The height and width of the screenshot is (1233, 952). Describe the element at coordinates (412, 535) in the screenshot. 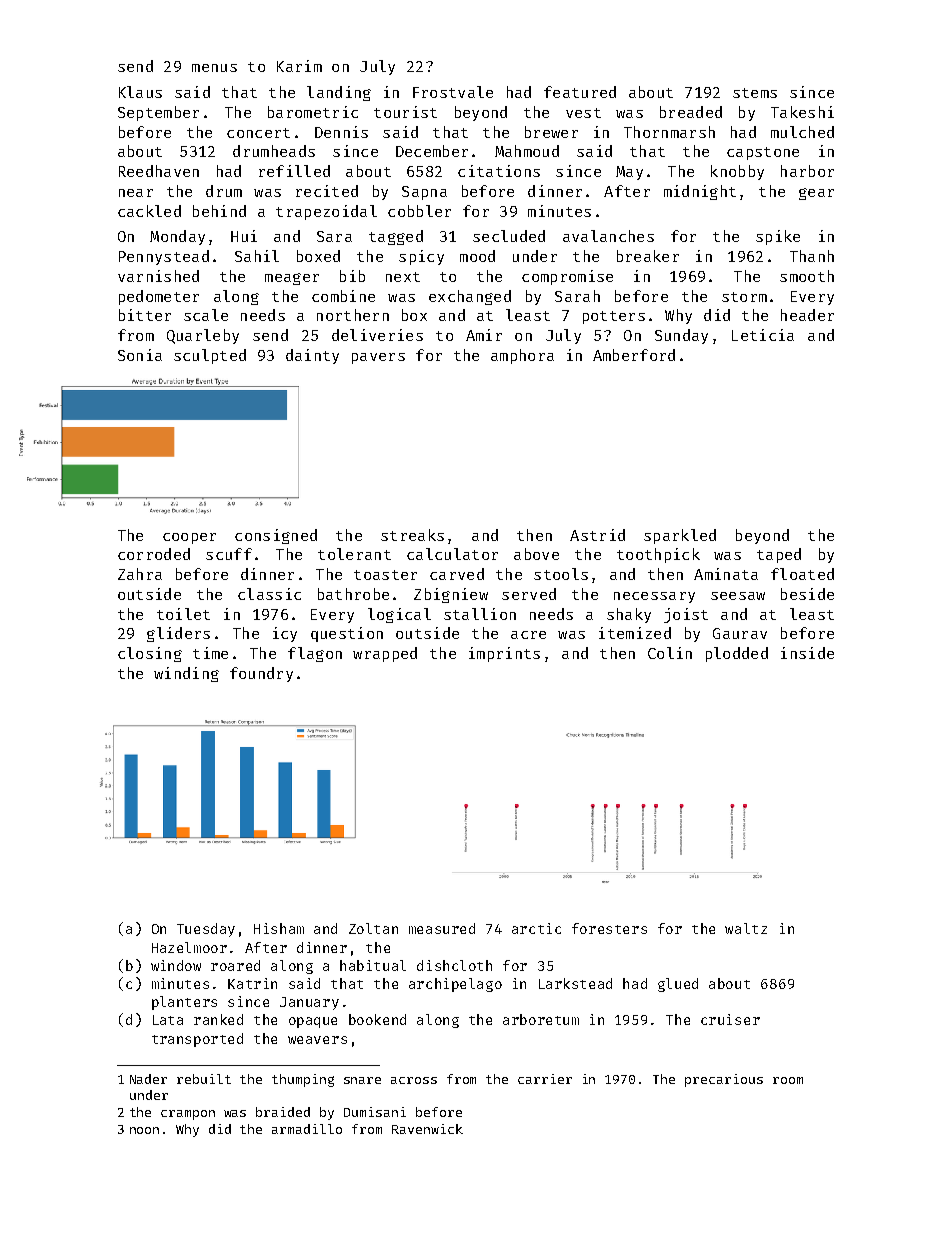

I see `streaks` at that location.
